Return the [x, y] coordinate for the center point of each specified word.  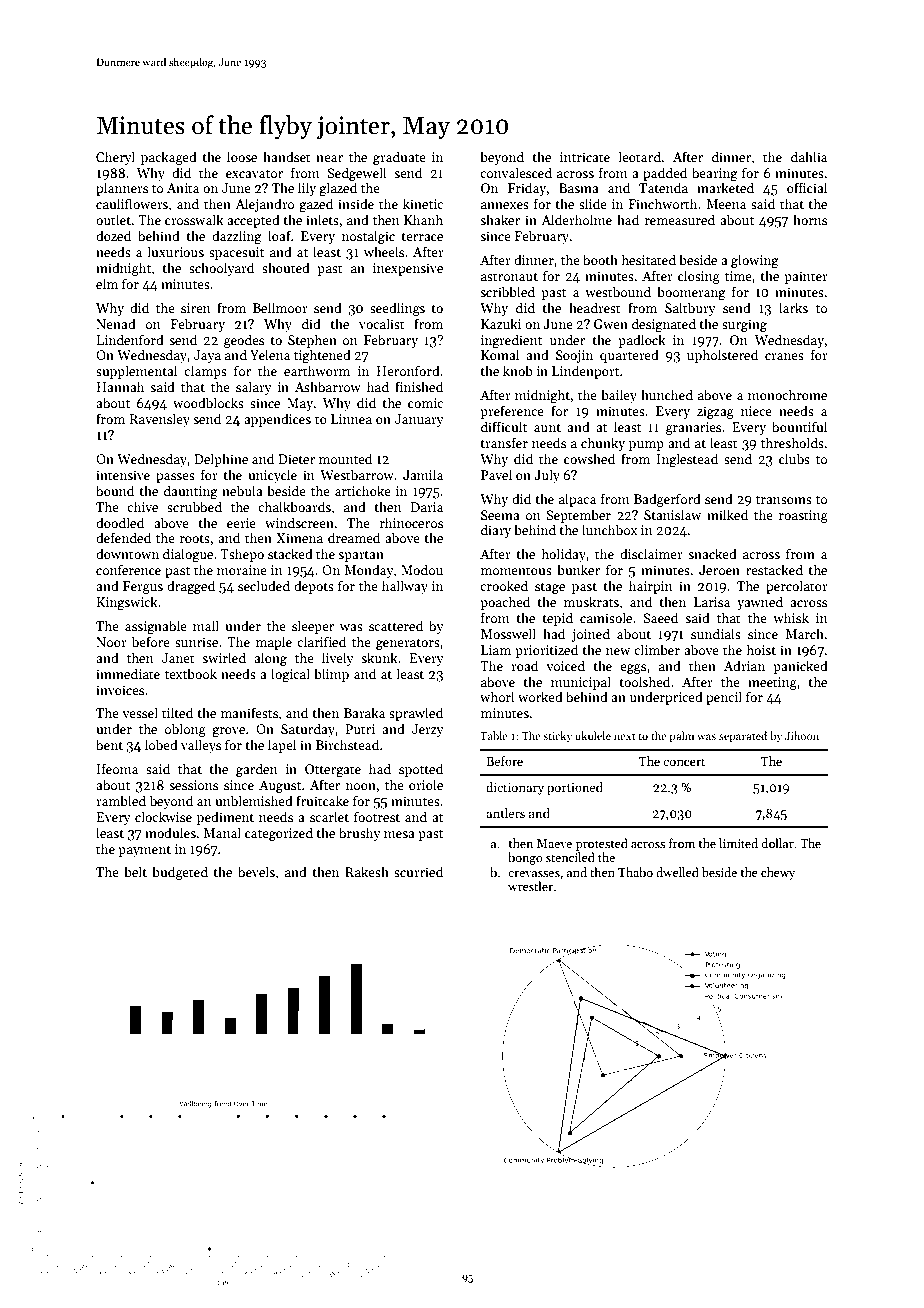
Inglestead [687, 460]
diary [496, 531]
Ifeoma [117, 768]
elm [107, 283]
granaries [693, 428]
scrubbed [194, 506]
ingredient [511, 341]
